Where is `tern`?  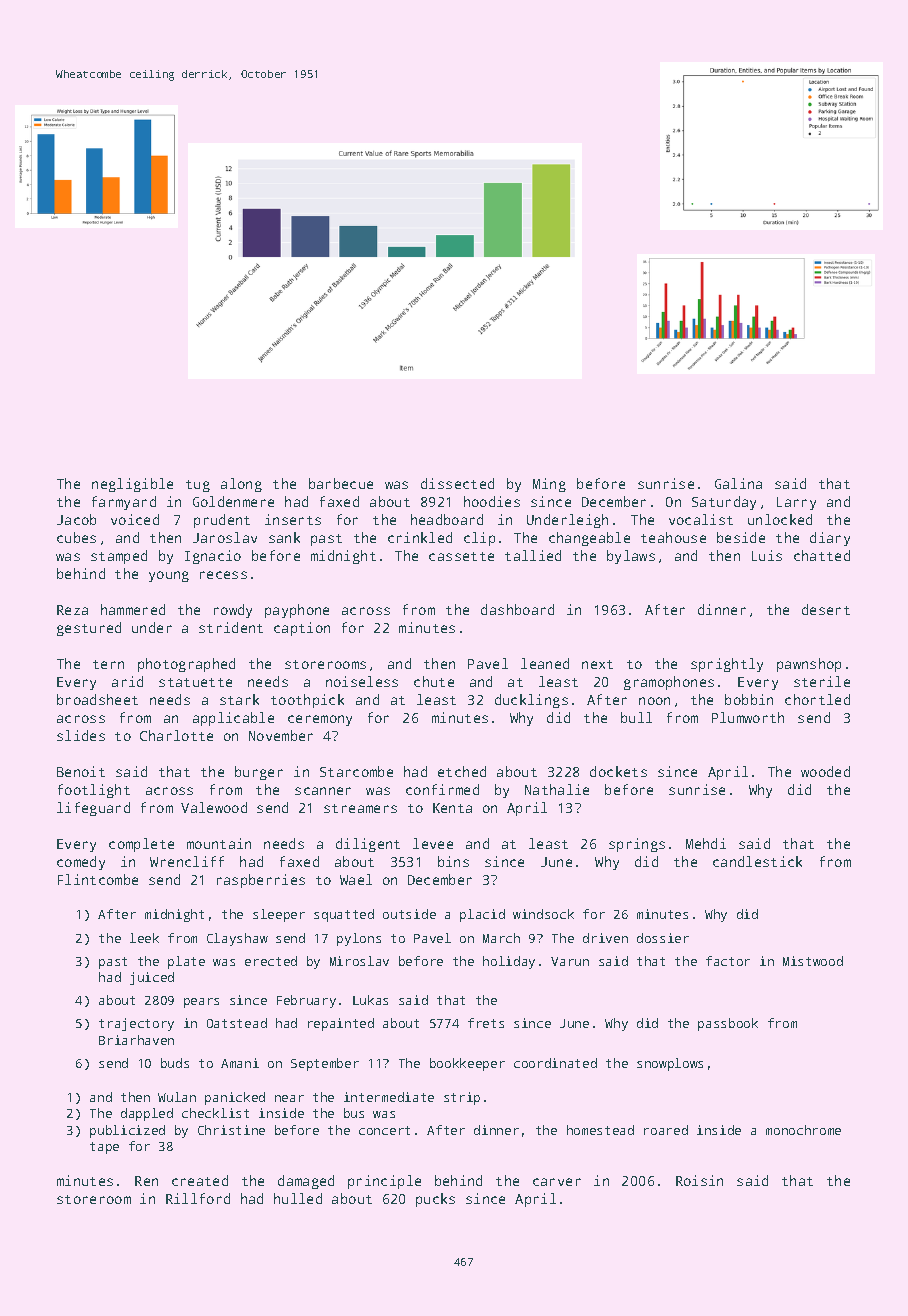
tern is located at coordinates (108, 664).
